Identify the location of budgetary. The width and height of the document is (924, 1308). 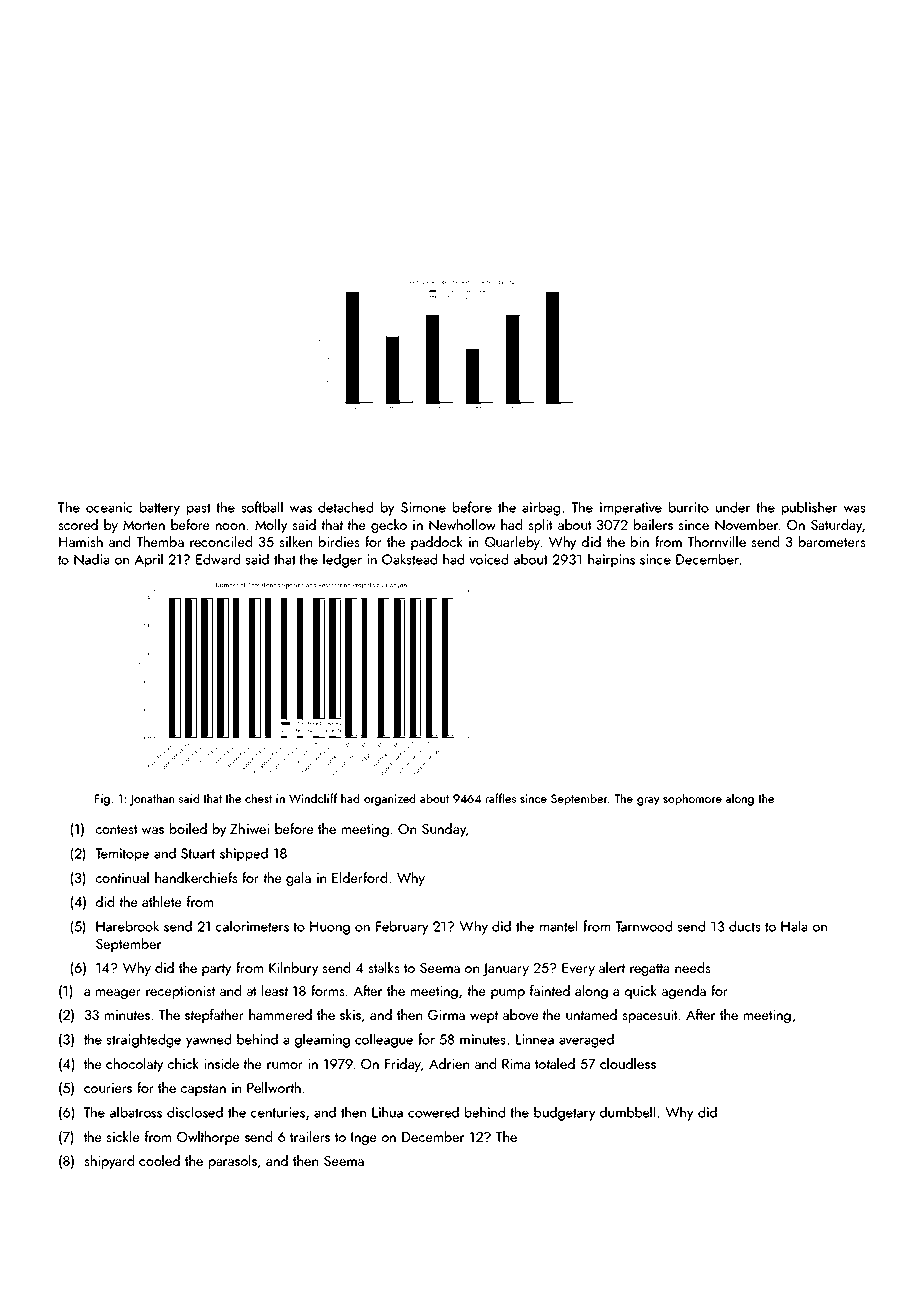
(564, 1113).
